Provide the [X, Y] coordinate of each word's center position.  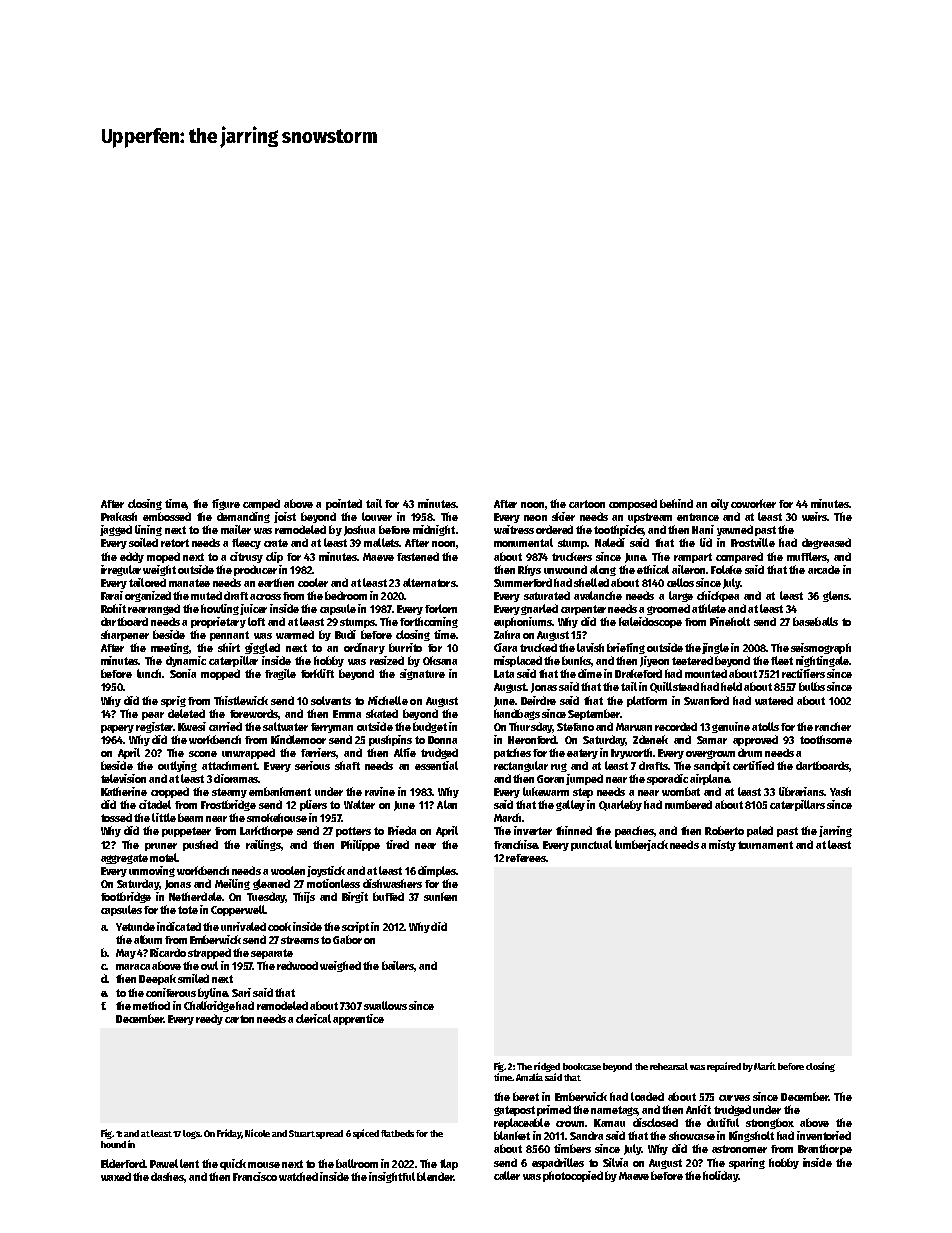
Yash [840, 791]
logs [191, 1134]
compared [739, 557]
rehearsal [669, 1066]
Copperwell [238, 910]
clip [274, 557]
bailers [398, 965]
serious [312, 765]
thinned [574, 830]
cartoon [587, 504]
